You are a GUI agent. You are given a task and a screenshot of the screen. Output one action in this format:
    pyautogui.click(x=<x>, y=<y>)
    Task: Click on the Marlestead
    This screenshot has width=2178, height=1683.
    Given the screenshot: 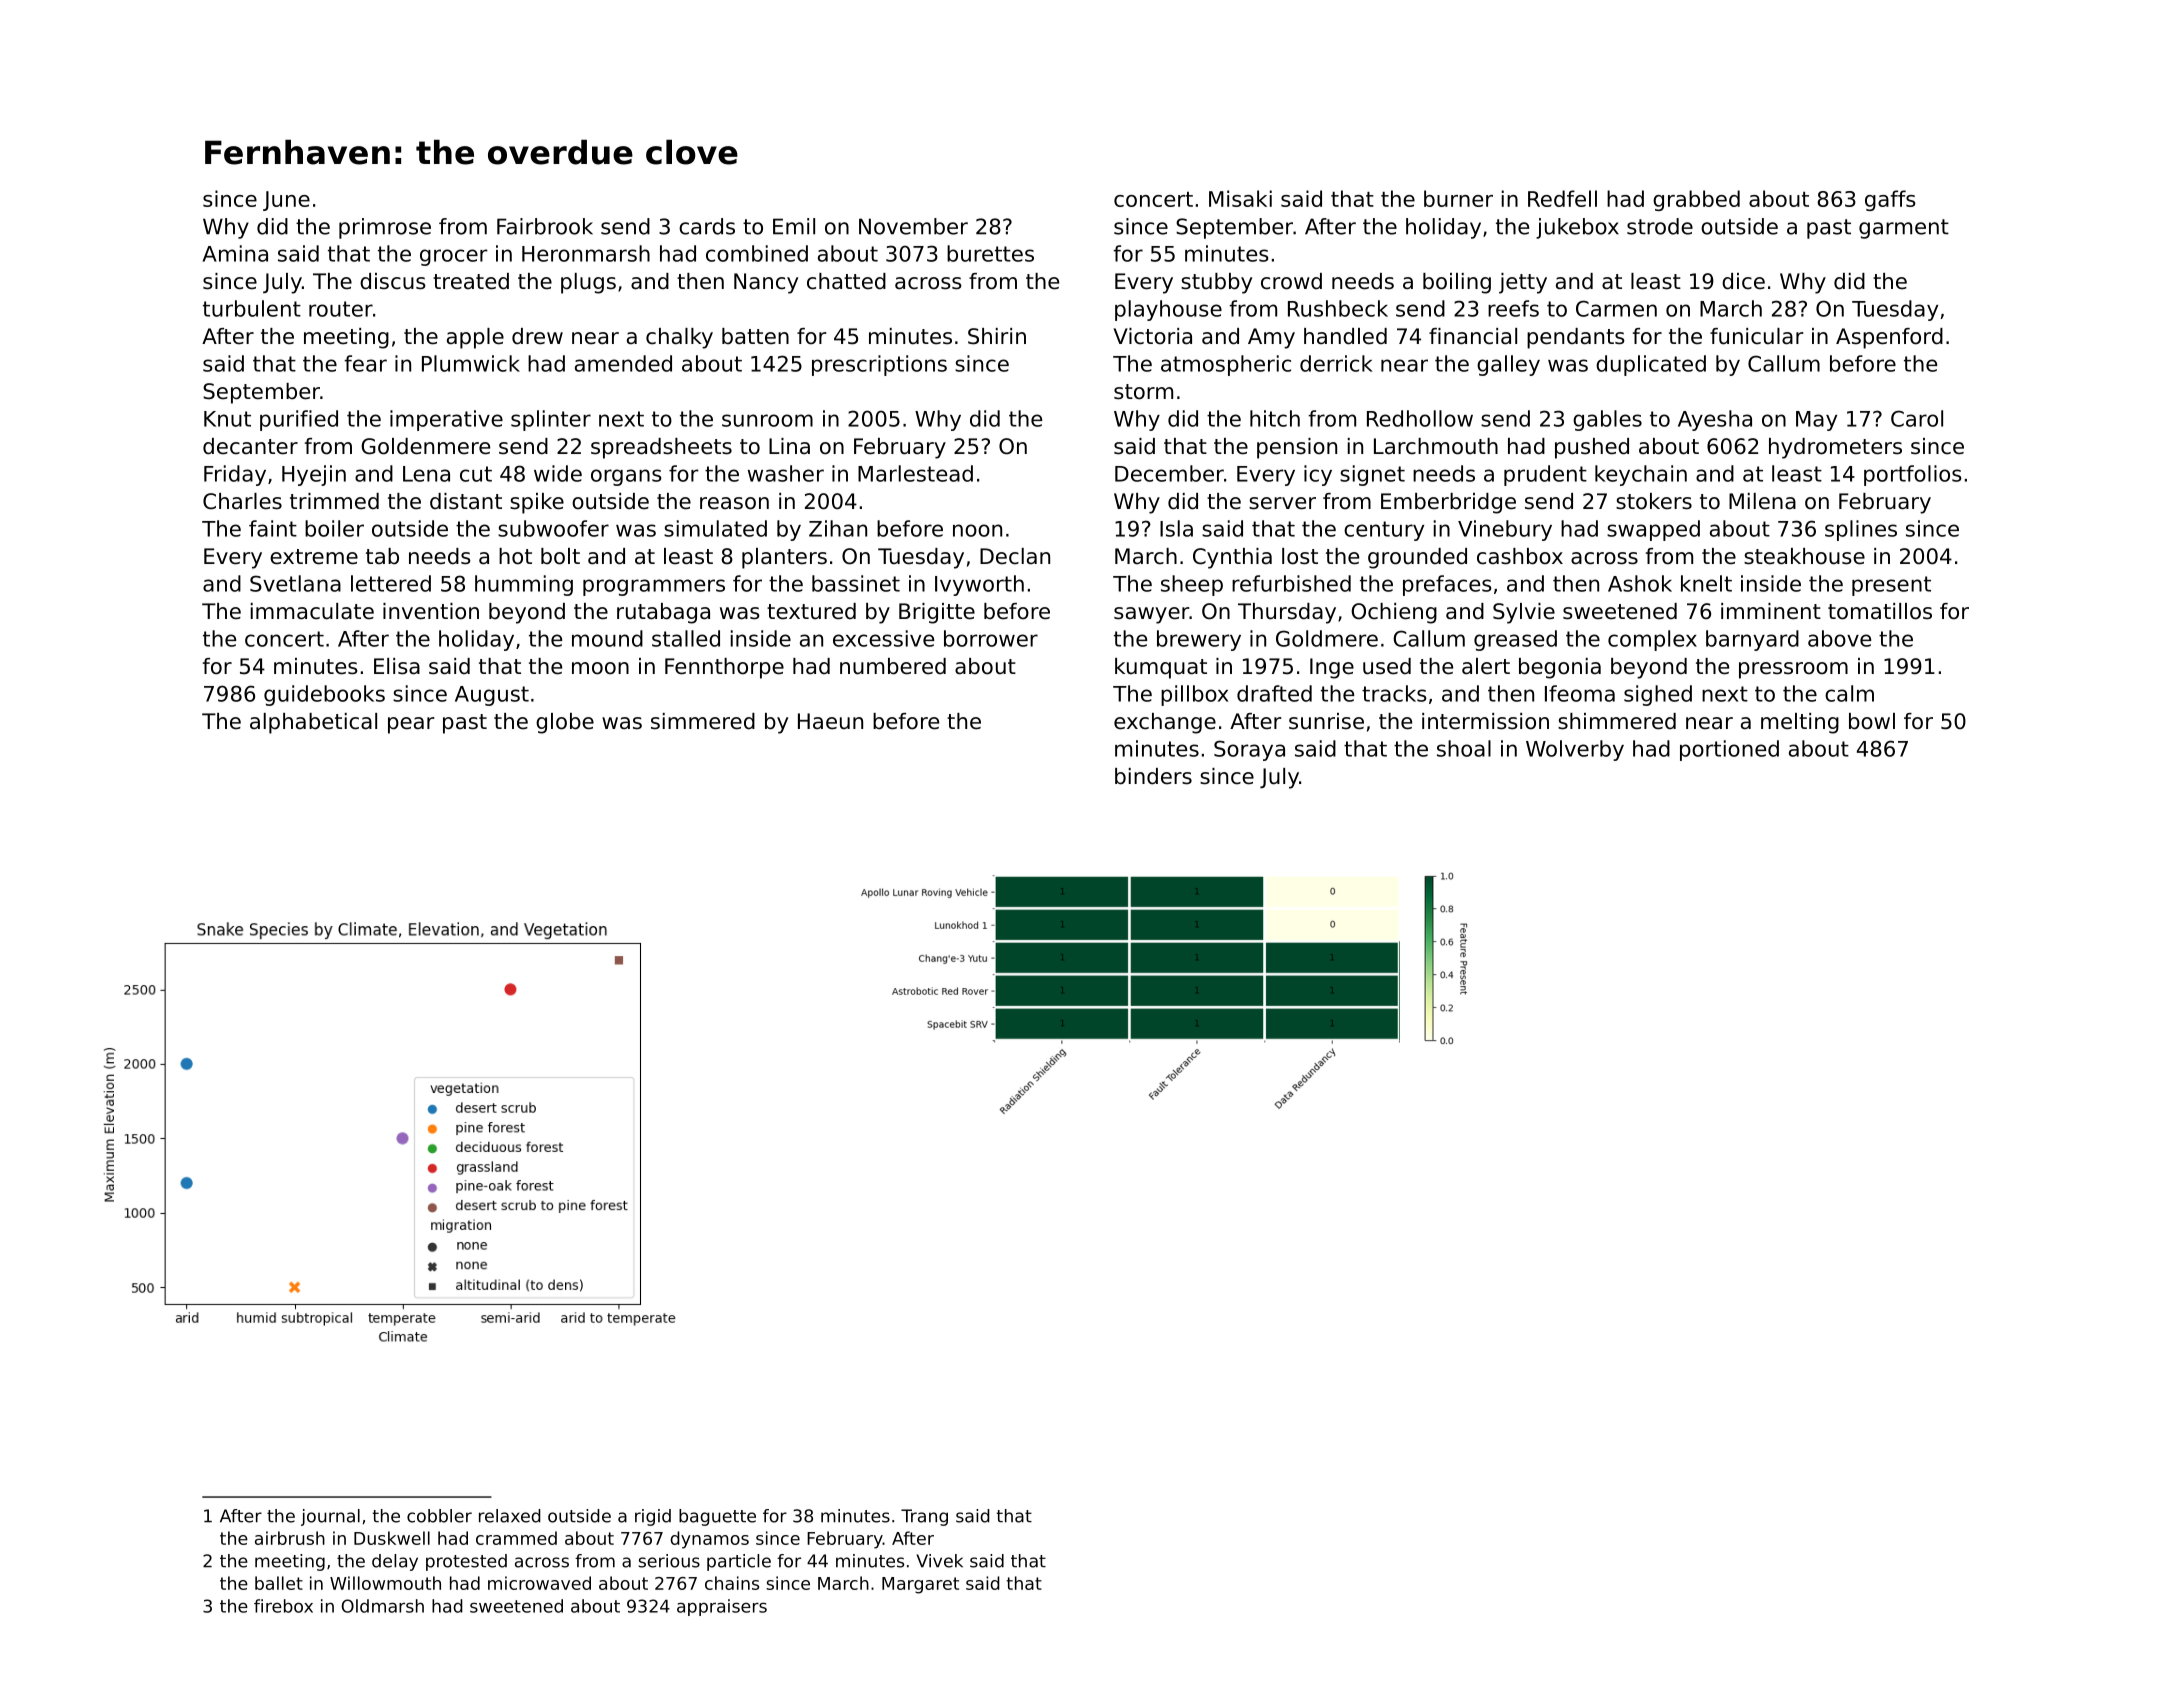 What is the action you would take?
    pyautogui.click(x=915, y=473)
